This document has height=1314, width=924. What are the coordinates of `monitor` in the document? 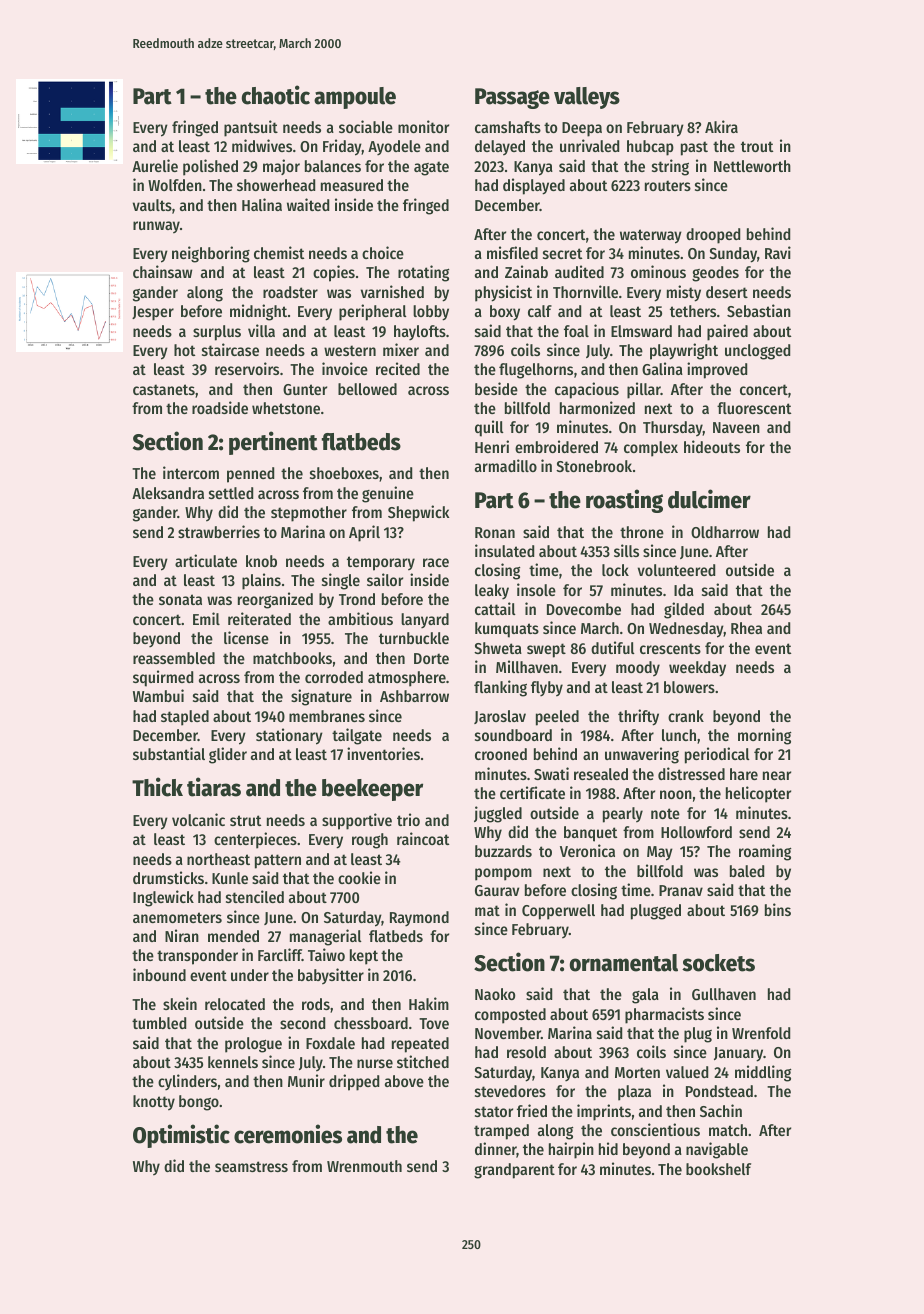 It's located at (423, 126).
